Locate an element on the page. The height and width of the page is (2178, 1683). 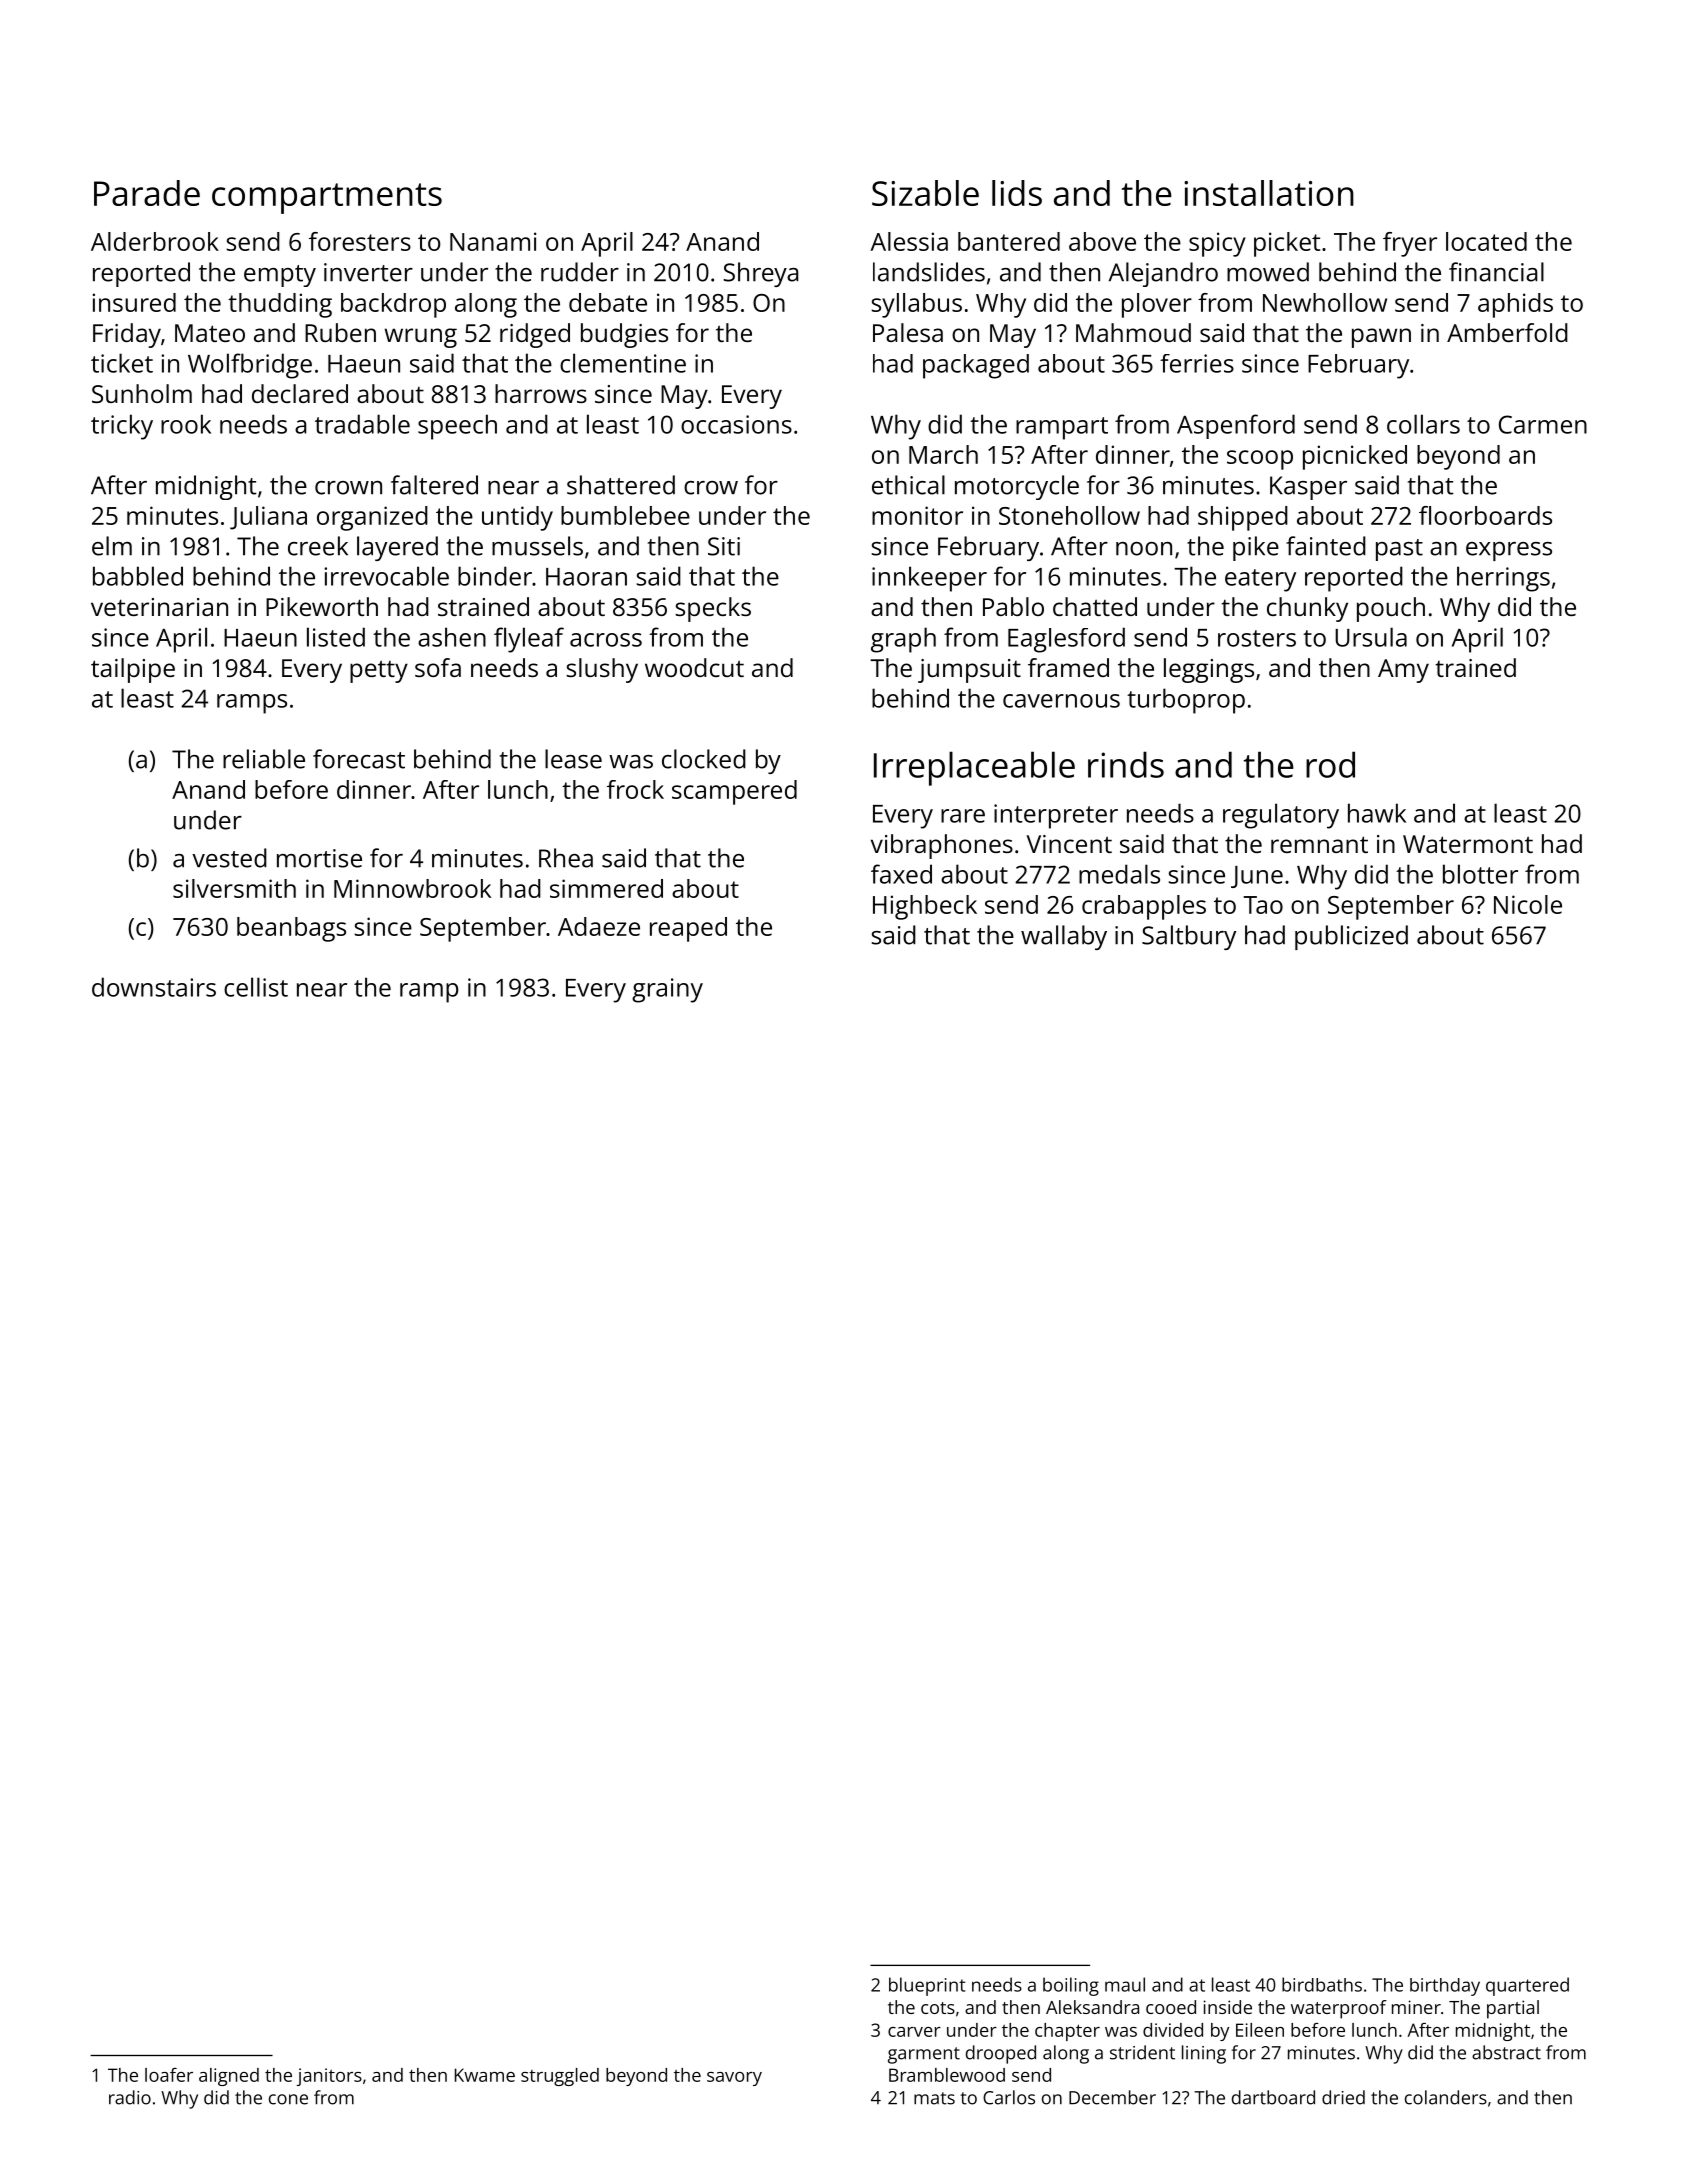
maul is located at coordinates (1125, 1984).
